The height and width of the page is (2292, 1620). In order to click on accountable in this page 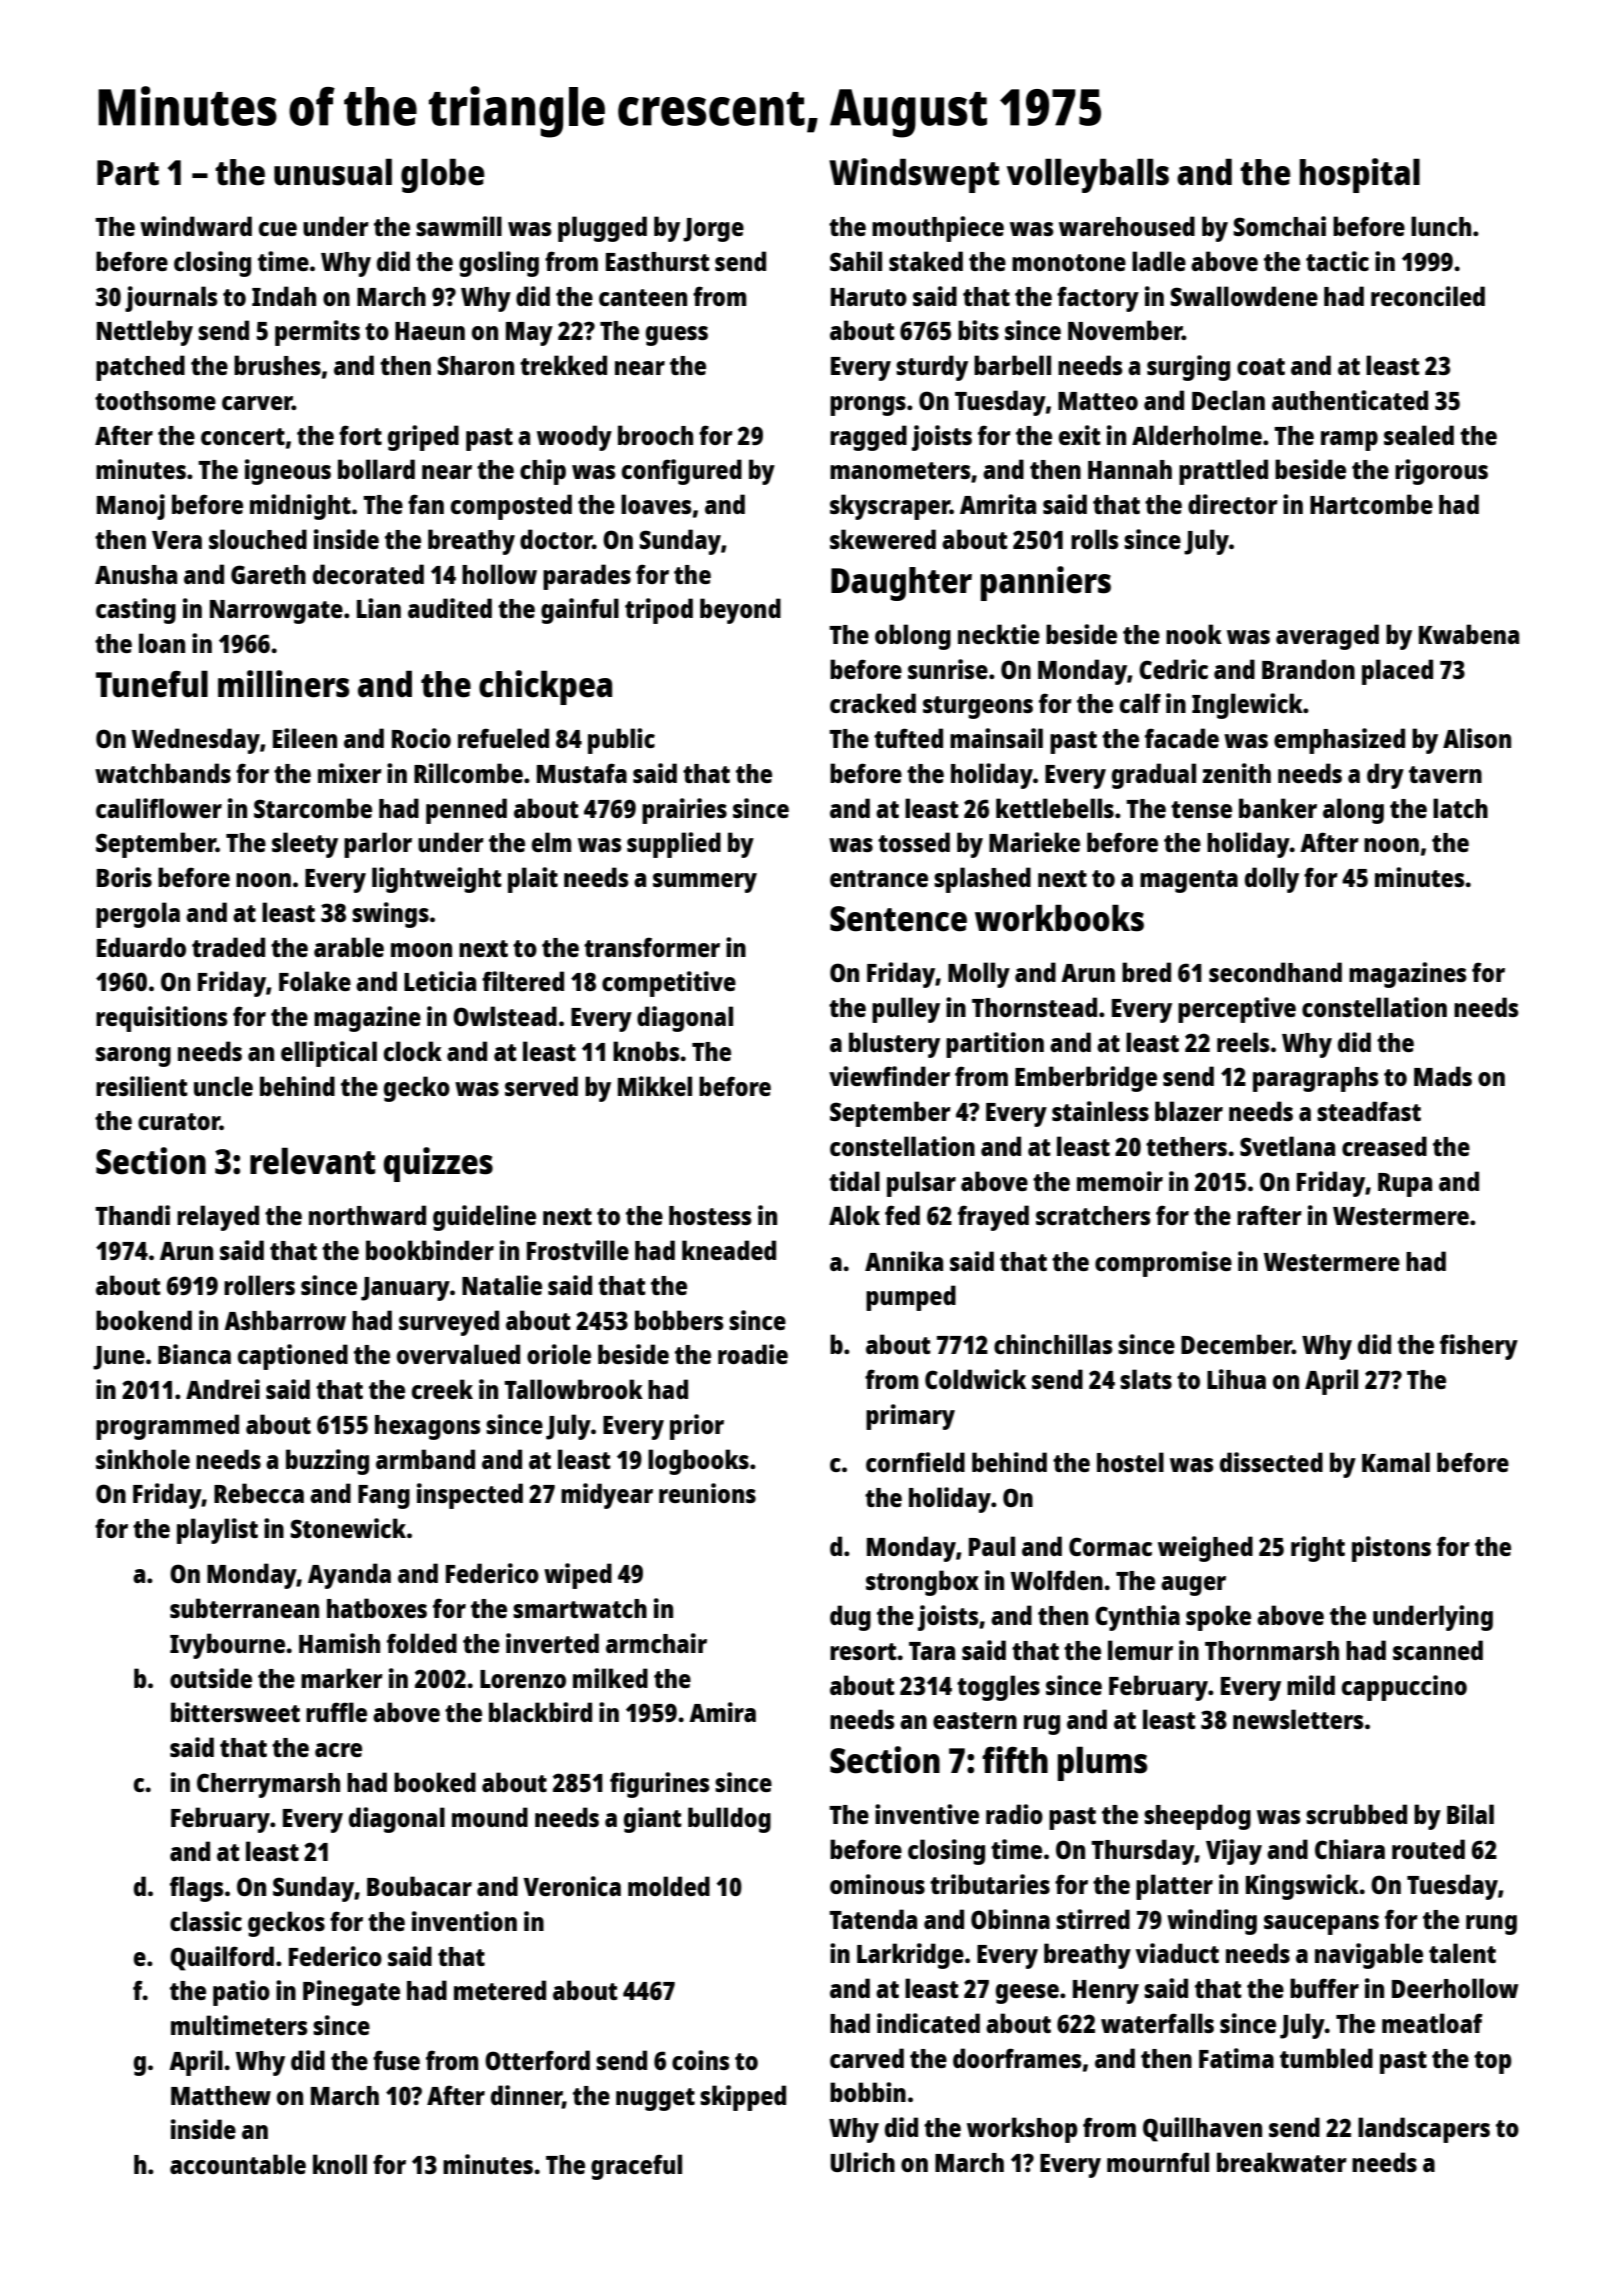, I will do `click(238, 2164)`.
